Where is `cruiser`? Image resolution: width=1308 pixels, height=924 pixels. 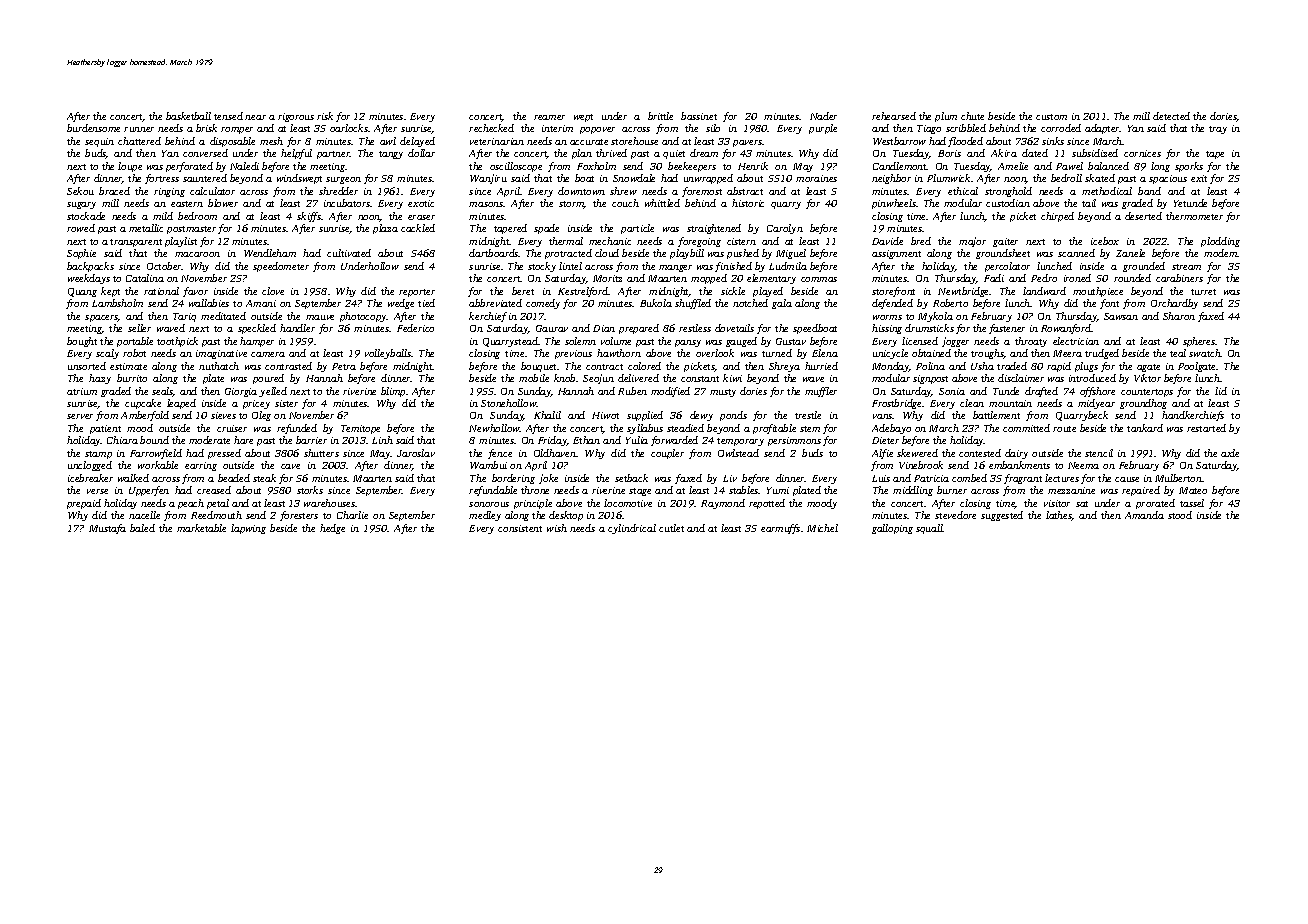 cruiser is located at coordinates (232, 428).
